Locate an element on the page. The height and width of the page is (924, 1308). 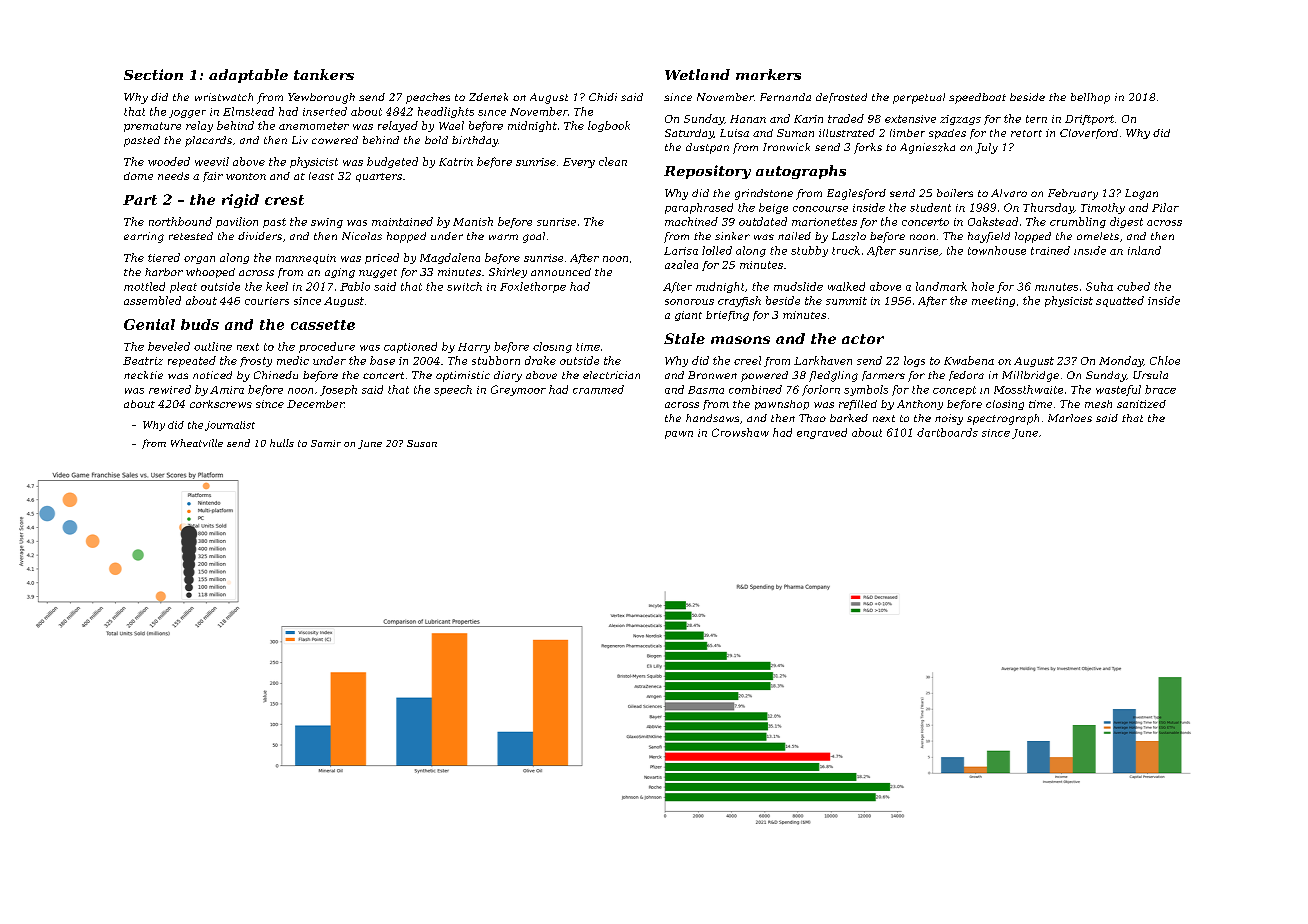
Crowshaw is located at coordinates (740, 432).
